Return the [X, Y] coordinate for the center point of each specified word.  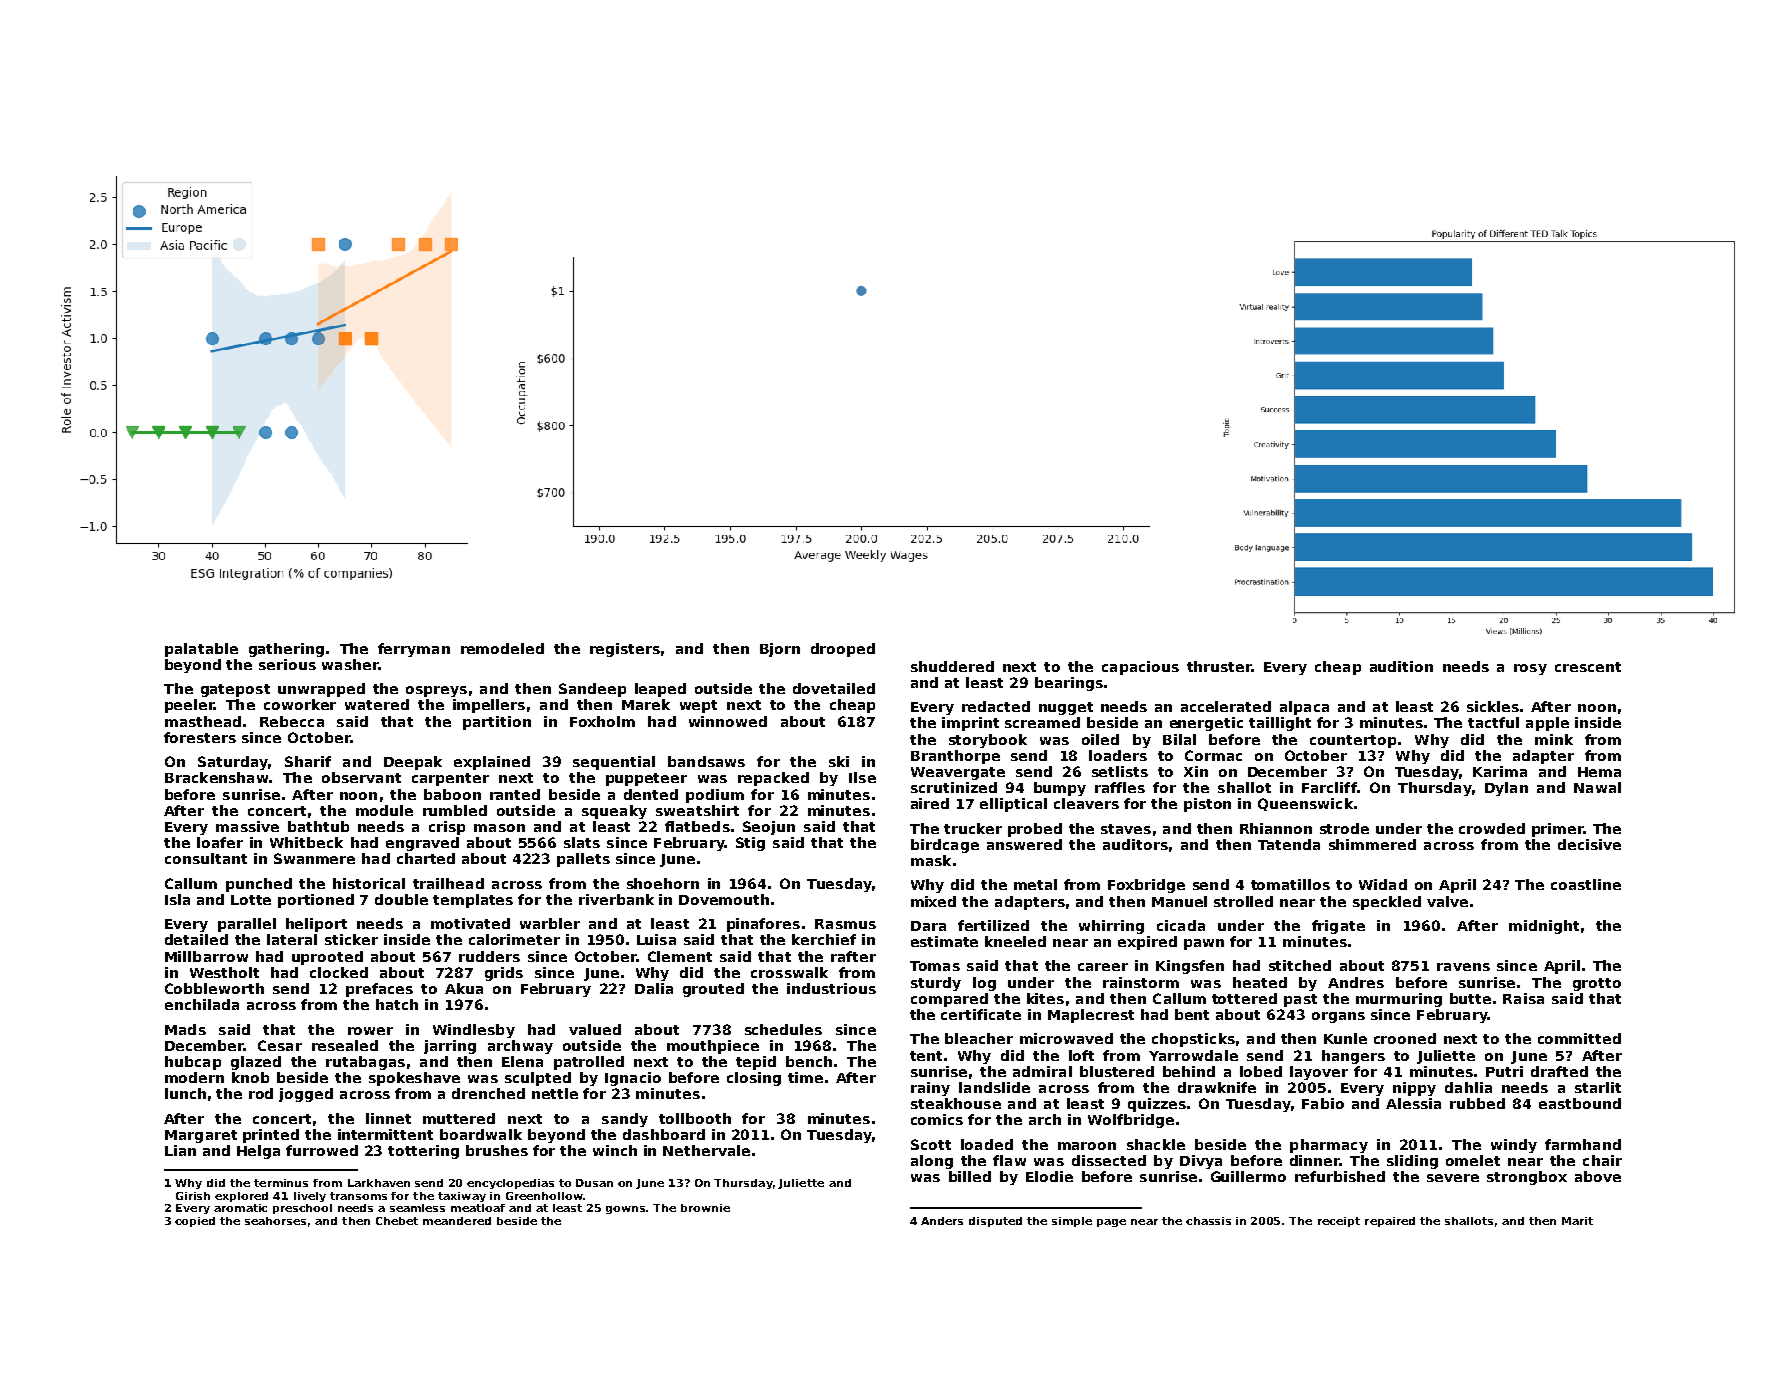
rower [370, 1031]
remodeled [502, 648]
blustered [1117, 1071]
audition [1401, 666]
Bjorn [780, 650]
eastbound [1580, 1103]
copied [195, 1222]
